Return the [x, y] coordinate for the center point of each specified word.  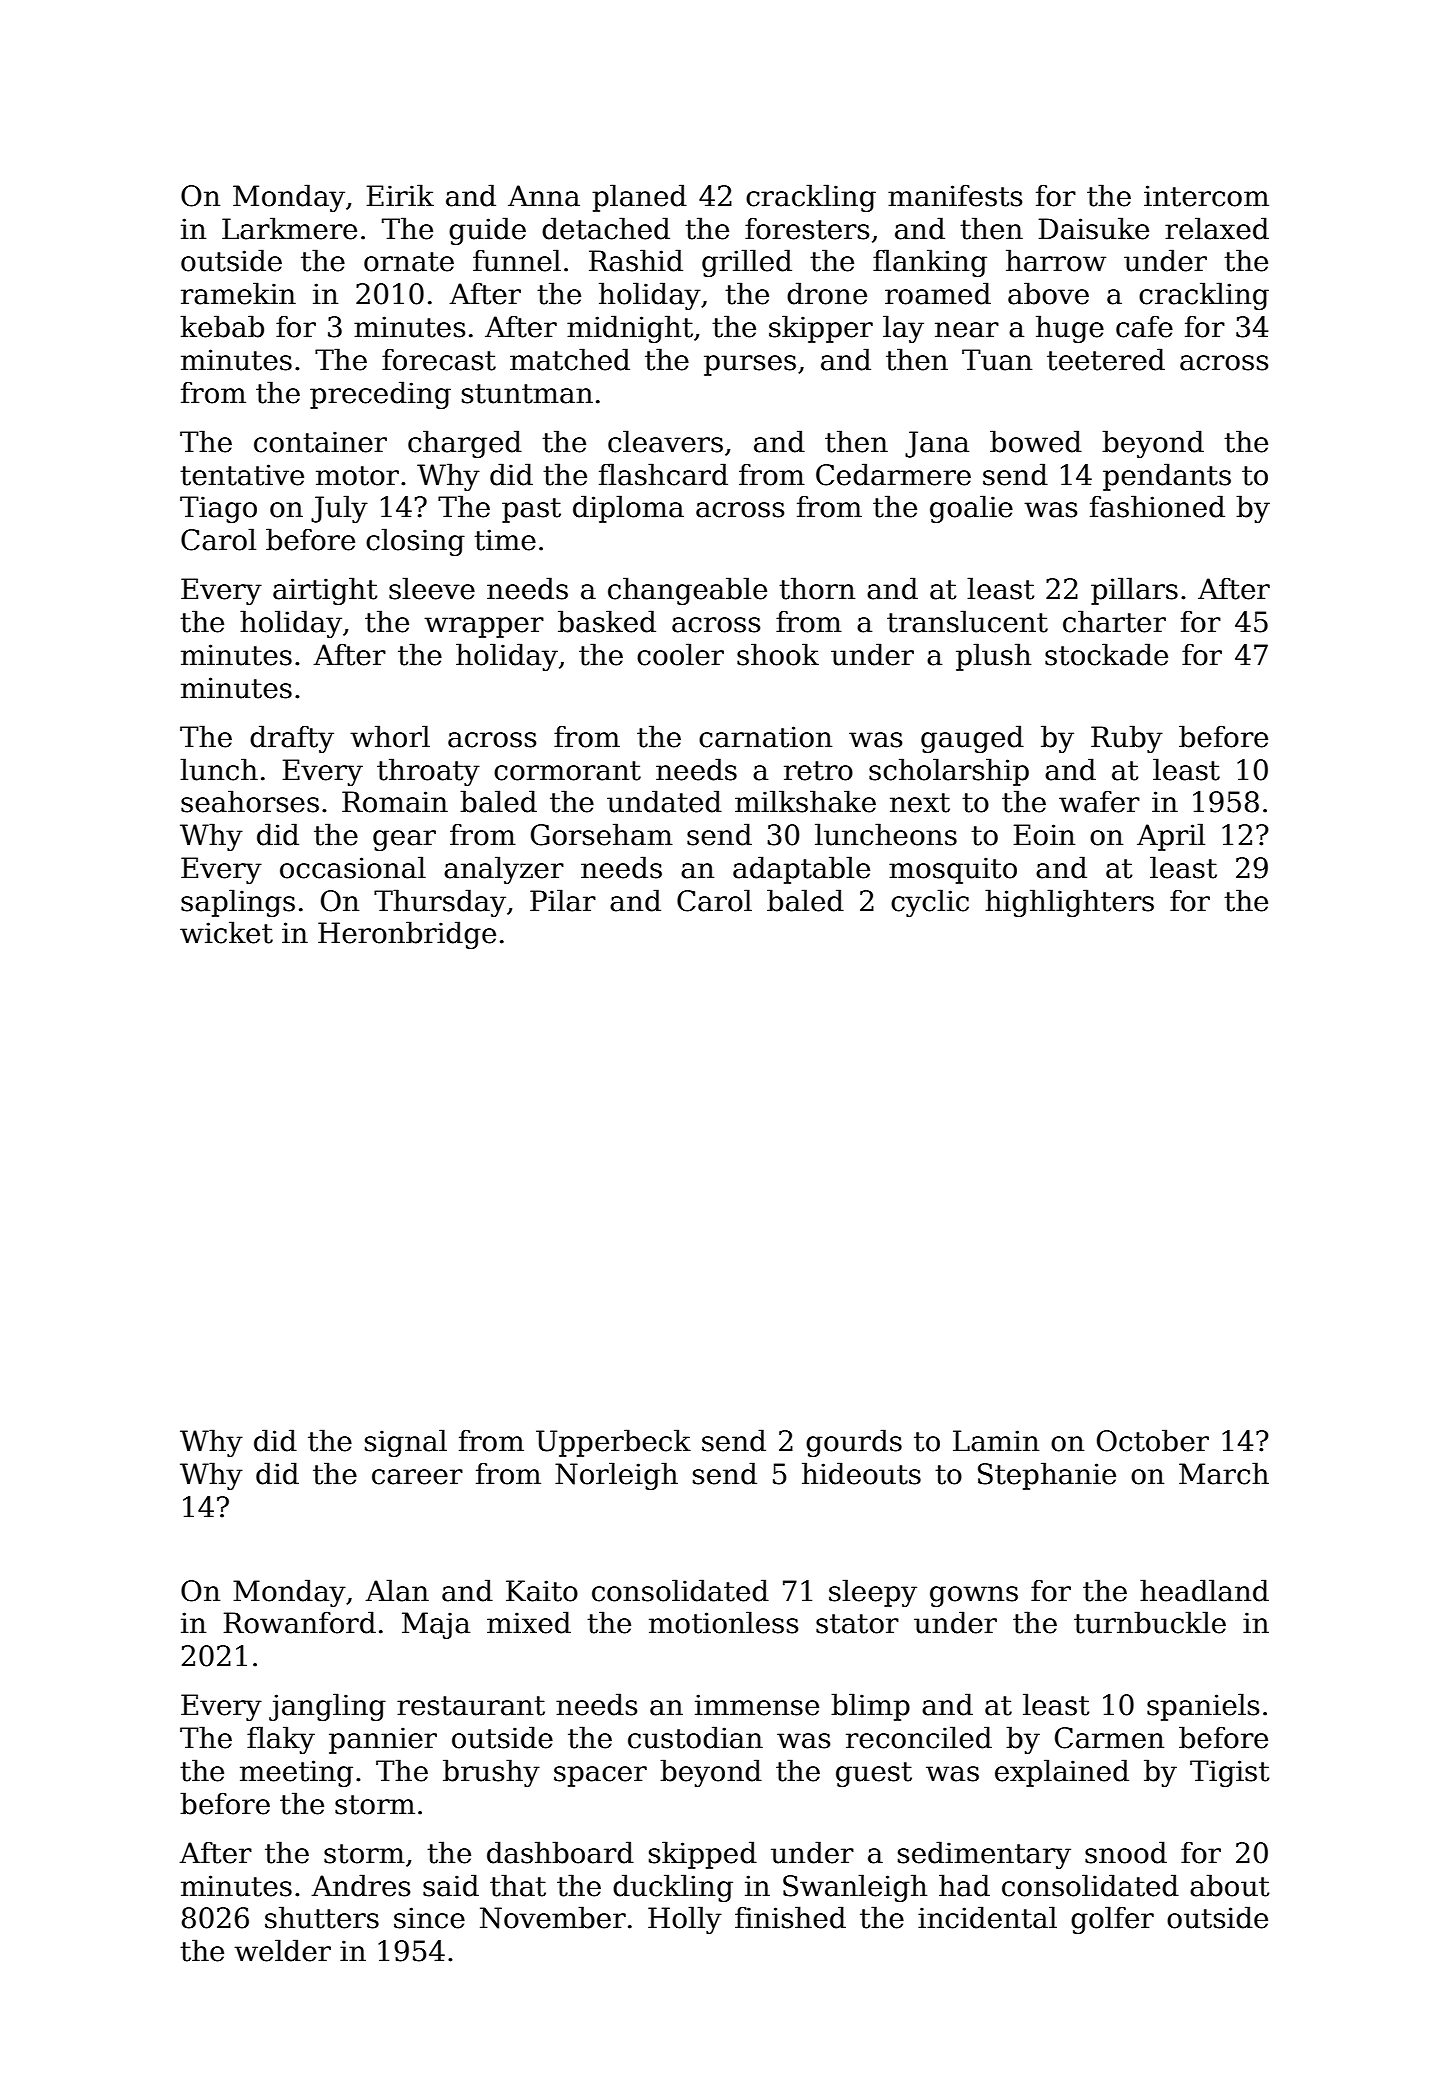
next [920, 803]
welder [282, 1950]
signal [406, 1443]
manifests [955, 195]
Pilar [563, 900]
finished [790, 1917]
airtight [325, 591]
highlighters [1069, 903]
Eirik [400, 195]
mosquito [953, 870]
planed [639, 198]
